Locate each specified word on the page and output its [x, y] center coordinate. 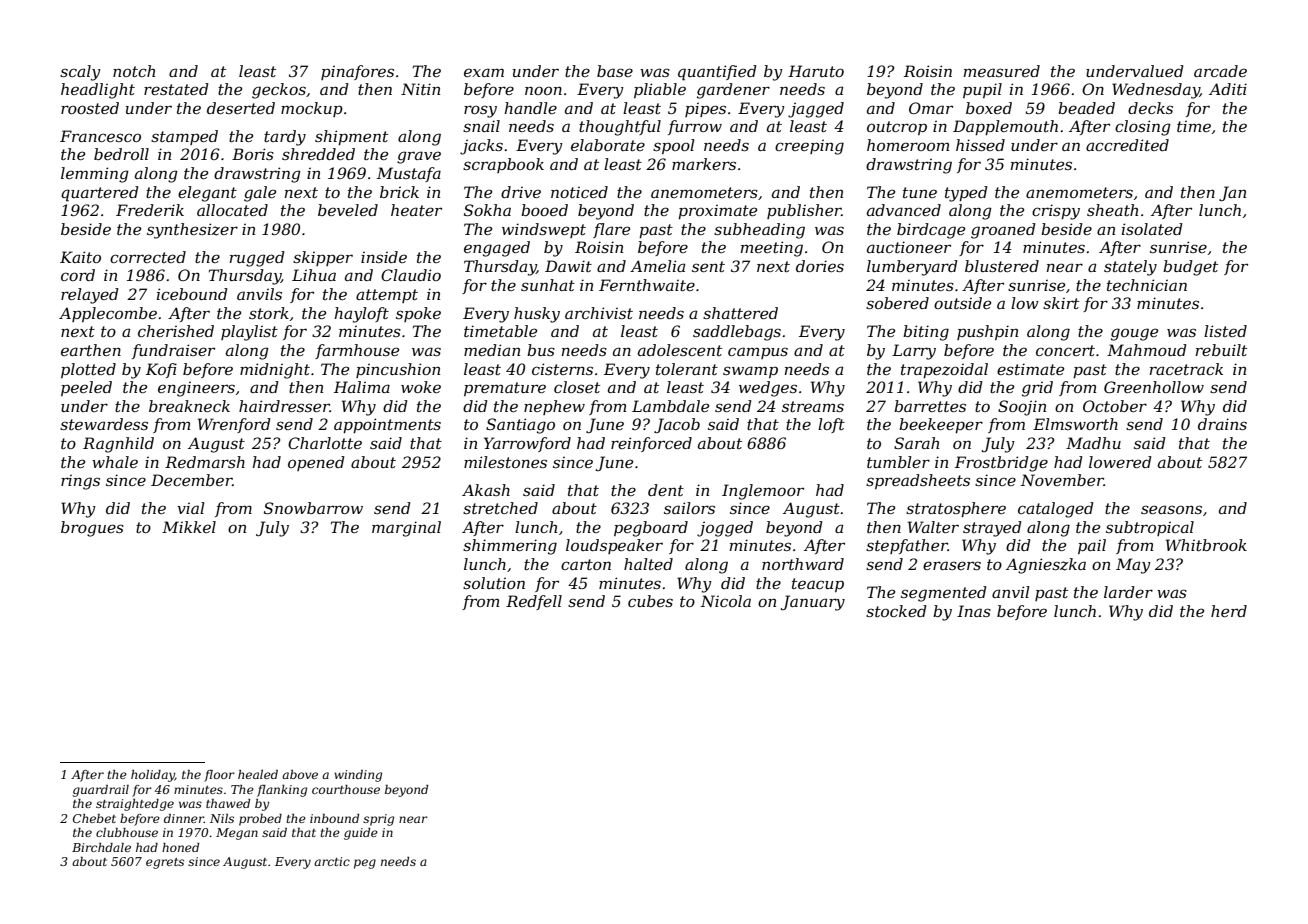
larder [1128, 592]
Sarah [916, 443]
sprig [378, 820]
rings [80, 482]
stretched [500, 508]
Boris [253, 154]
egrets [165, 863]
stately [1130, 268]
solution [494, 583]
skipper [323, 258]
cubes [650, 601]
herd [1229, 611]
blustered [1002, 266]
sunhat [548, 285]
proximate [717, 211]
